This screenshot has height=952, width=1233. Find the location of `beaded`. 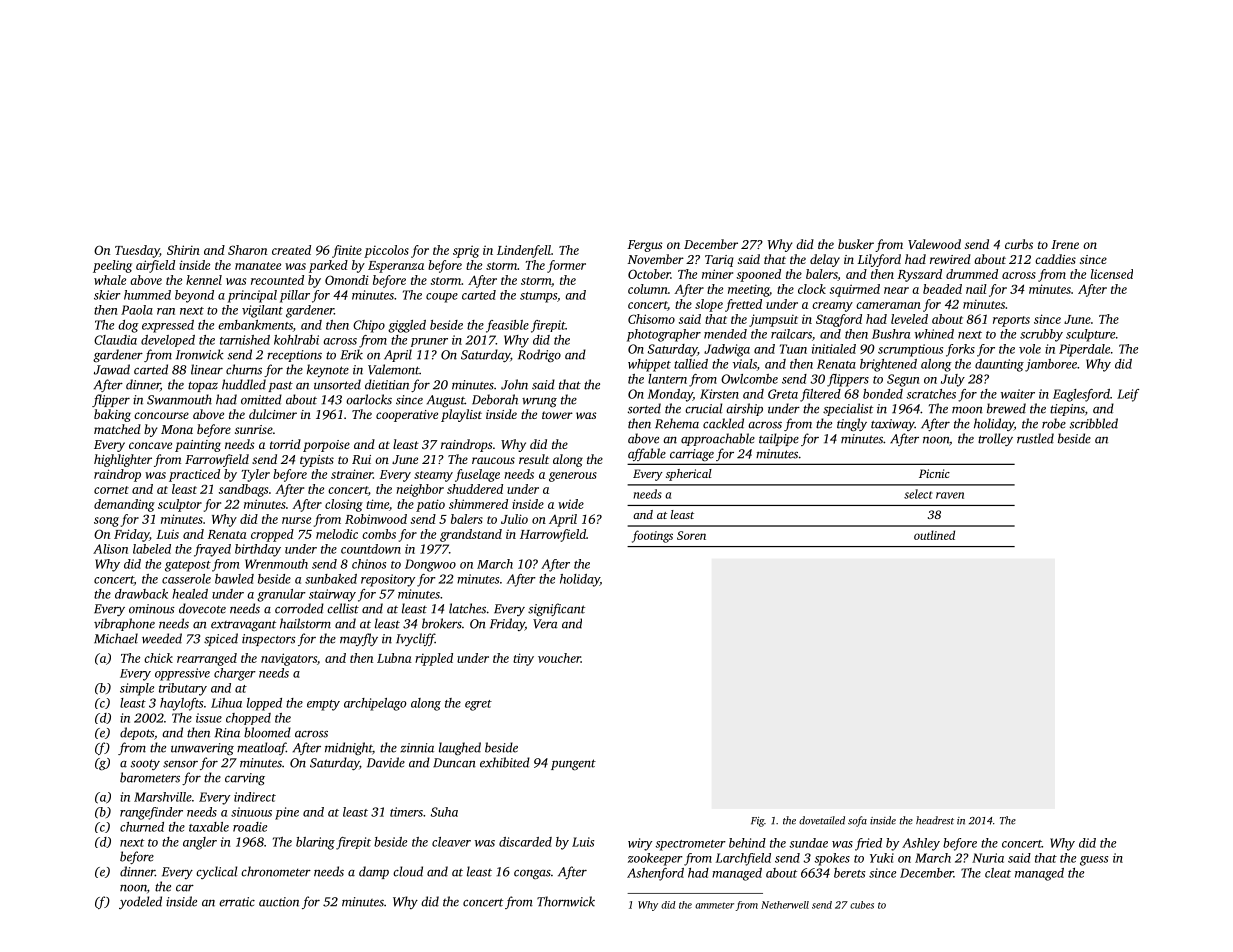

beaded is located at coordinates (942, 289).
